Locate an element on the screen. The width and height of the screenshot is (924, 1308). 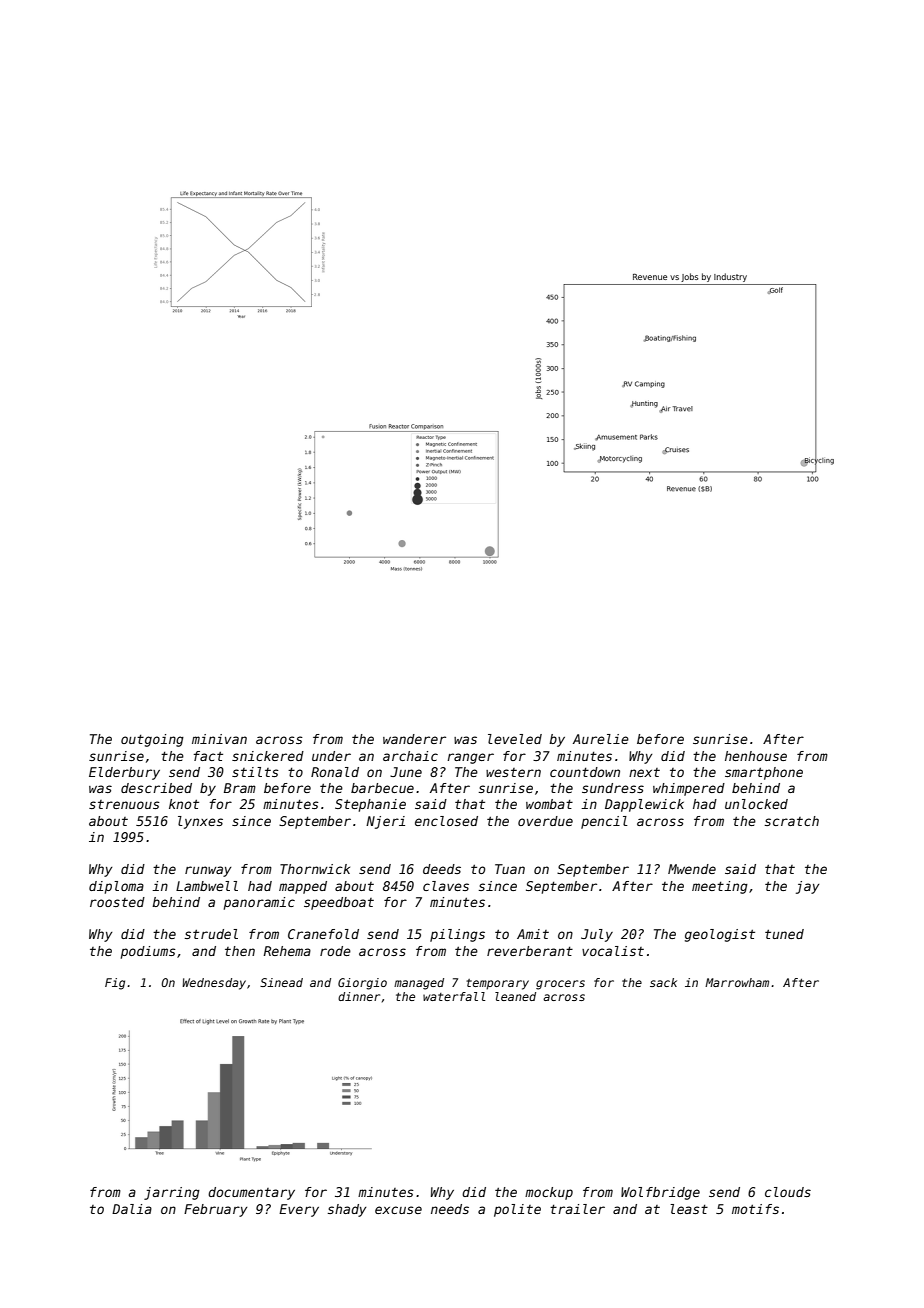
jarring is located at coordinates (172, 1193).
